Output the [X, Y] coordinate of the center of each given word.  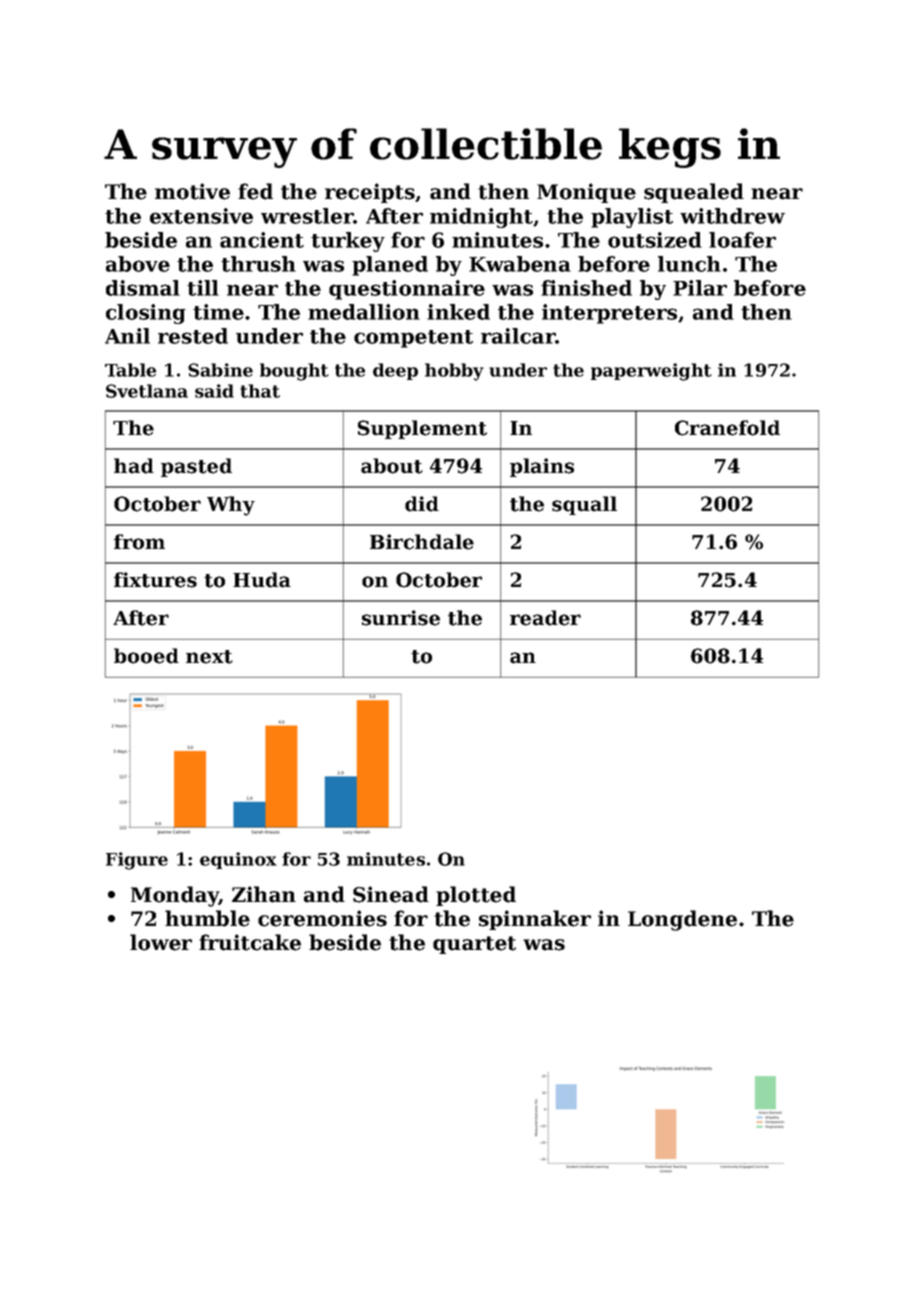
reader [545, 618]
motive [192, 191]
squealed [694, 193]
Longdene [682, 920]
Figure [137, 861]
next [209, 657]
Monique [586, 193]
